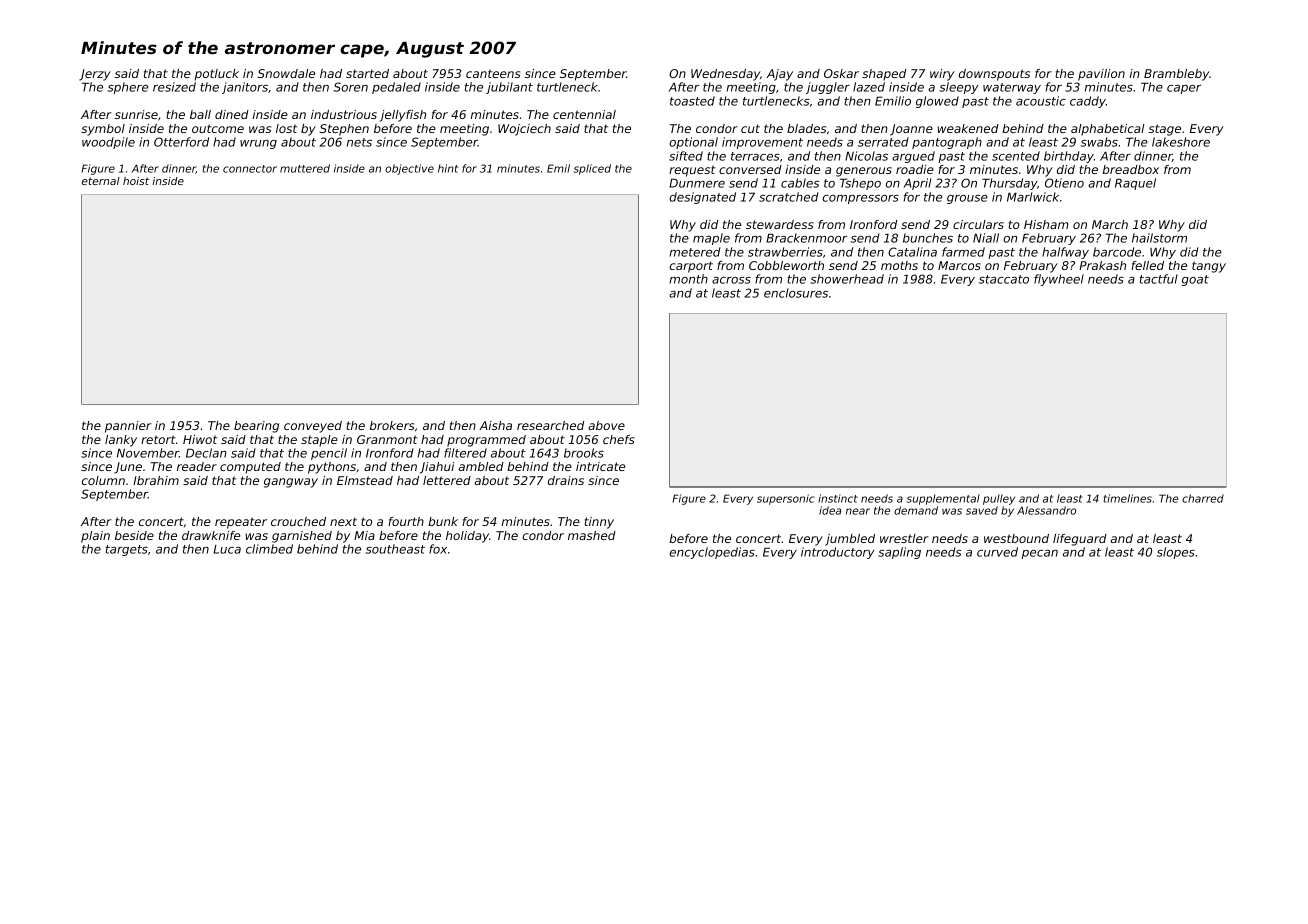 Image resolution: width=1308 pixels, height=924 pixels. Describe the element at coordinates (967, 199) in the screenshot. I see `grouse` at that location.
